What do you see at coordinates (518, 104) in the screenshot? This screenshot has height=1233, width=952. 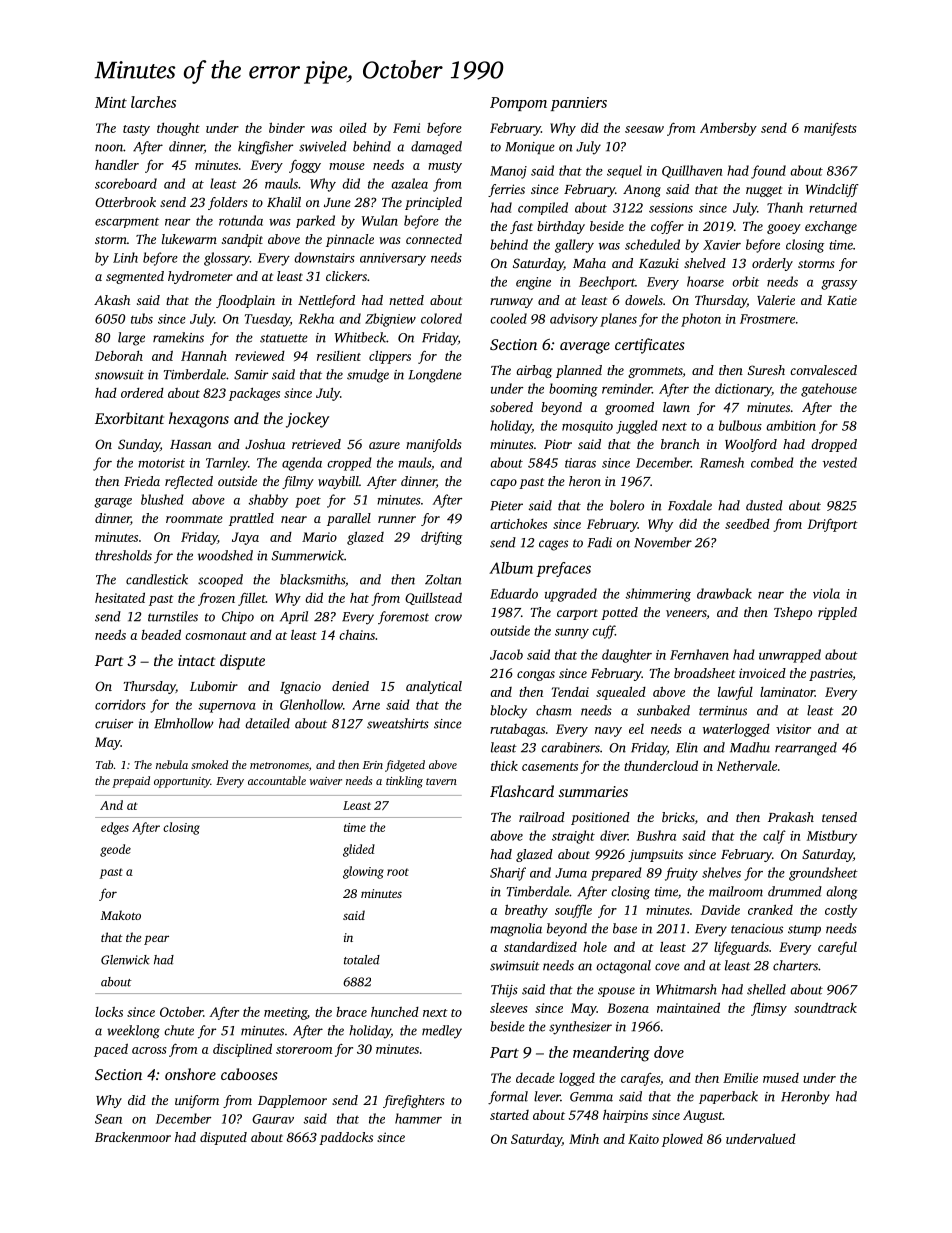 I see `Pompom` at bounding box center [518, 104].
